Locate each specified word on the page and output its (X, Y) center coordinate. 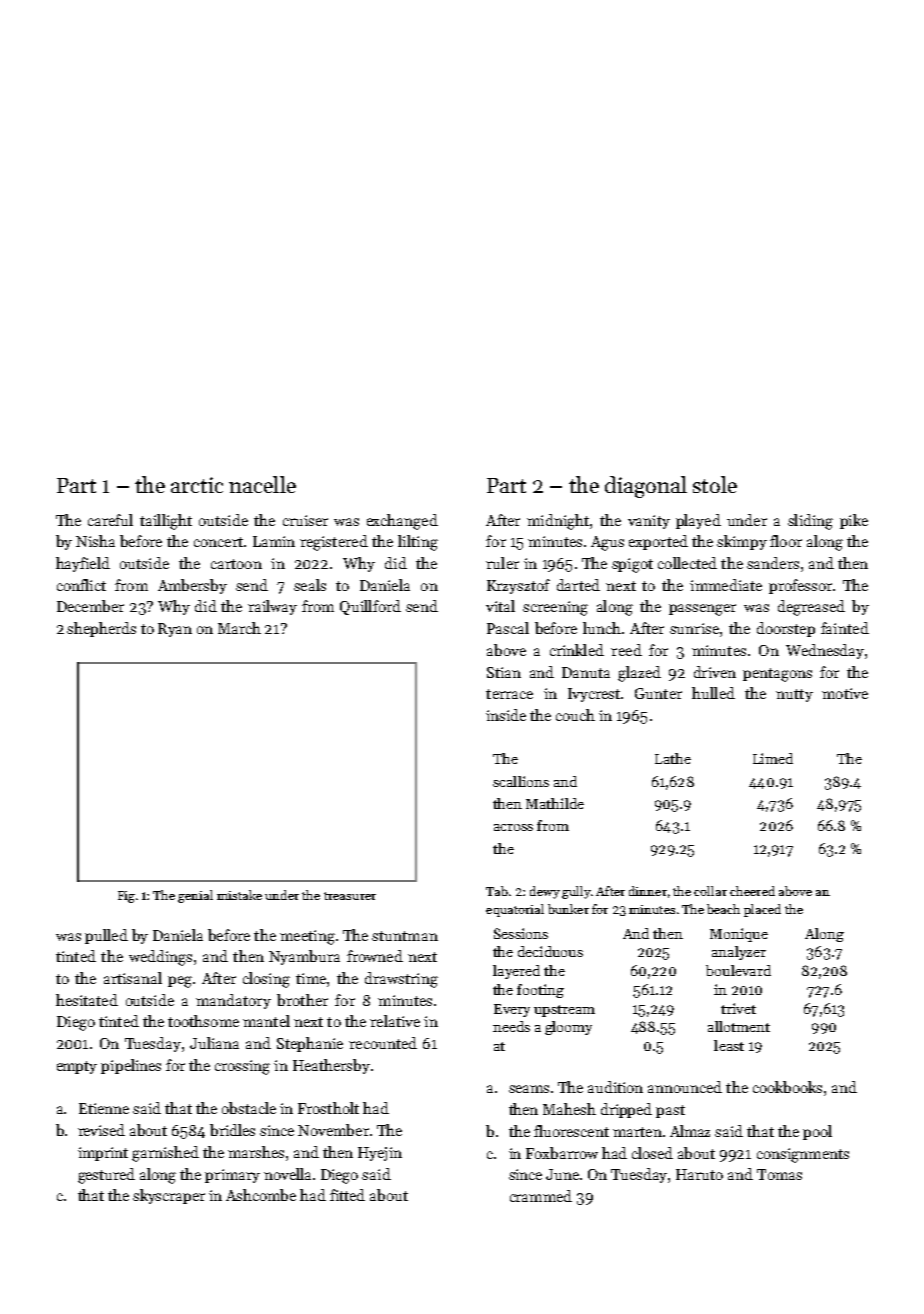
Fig (126, 897)
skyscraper (169, 1196)
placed (762, 910)
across (513, 827)
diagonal (646, 487)
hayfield (83, 564)
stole (715, 484)
